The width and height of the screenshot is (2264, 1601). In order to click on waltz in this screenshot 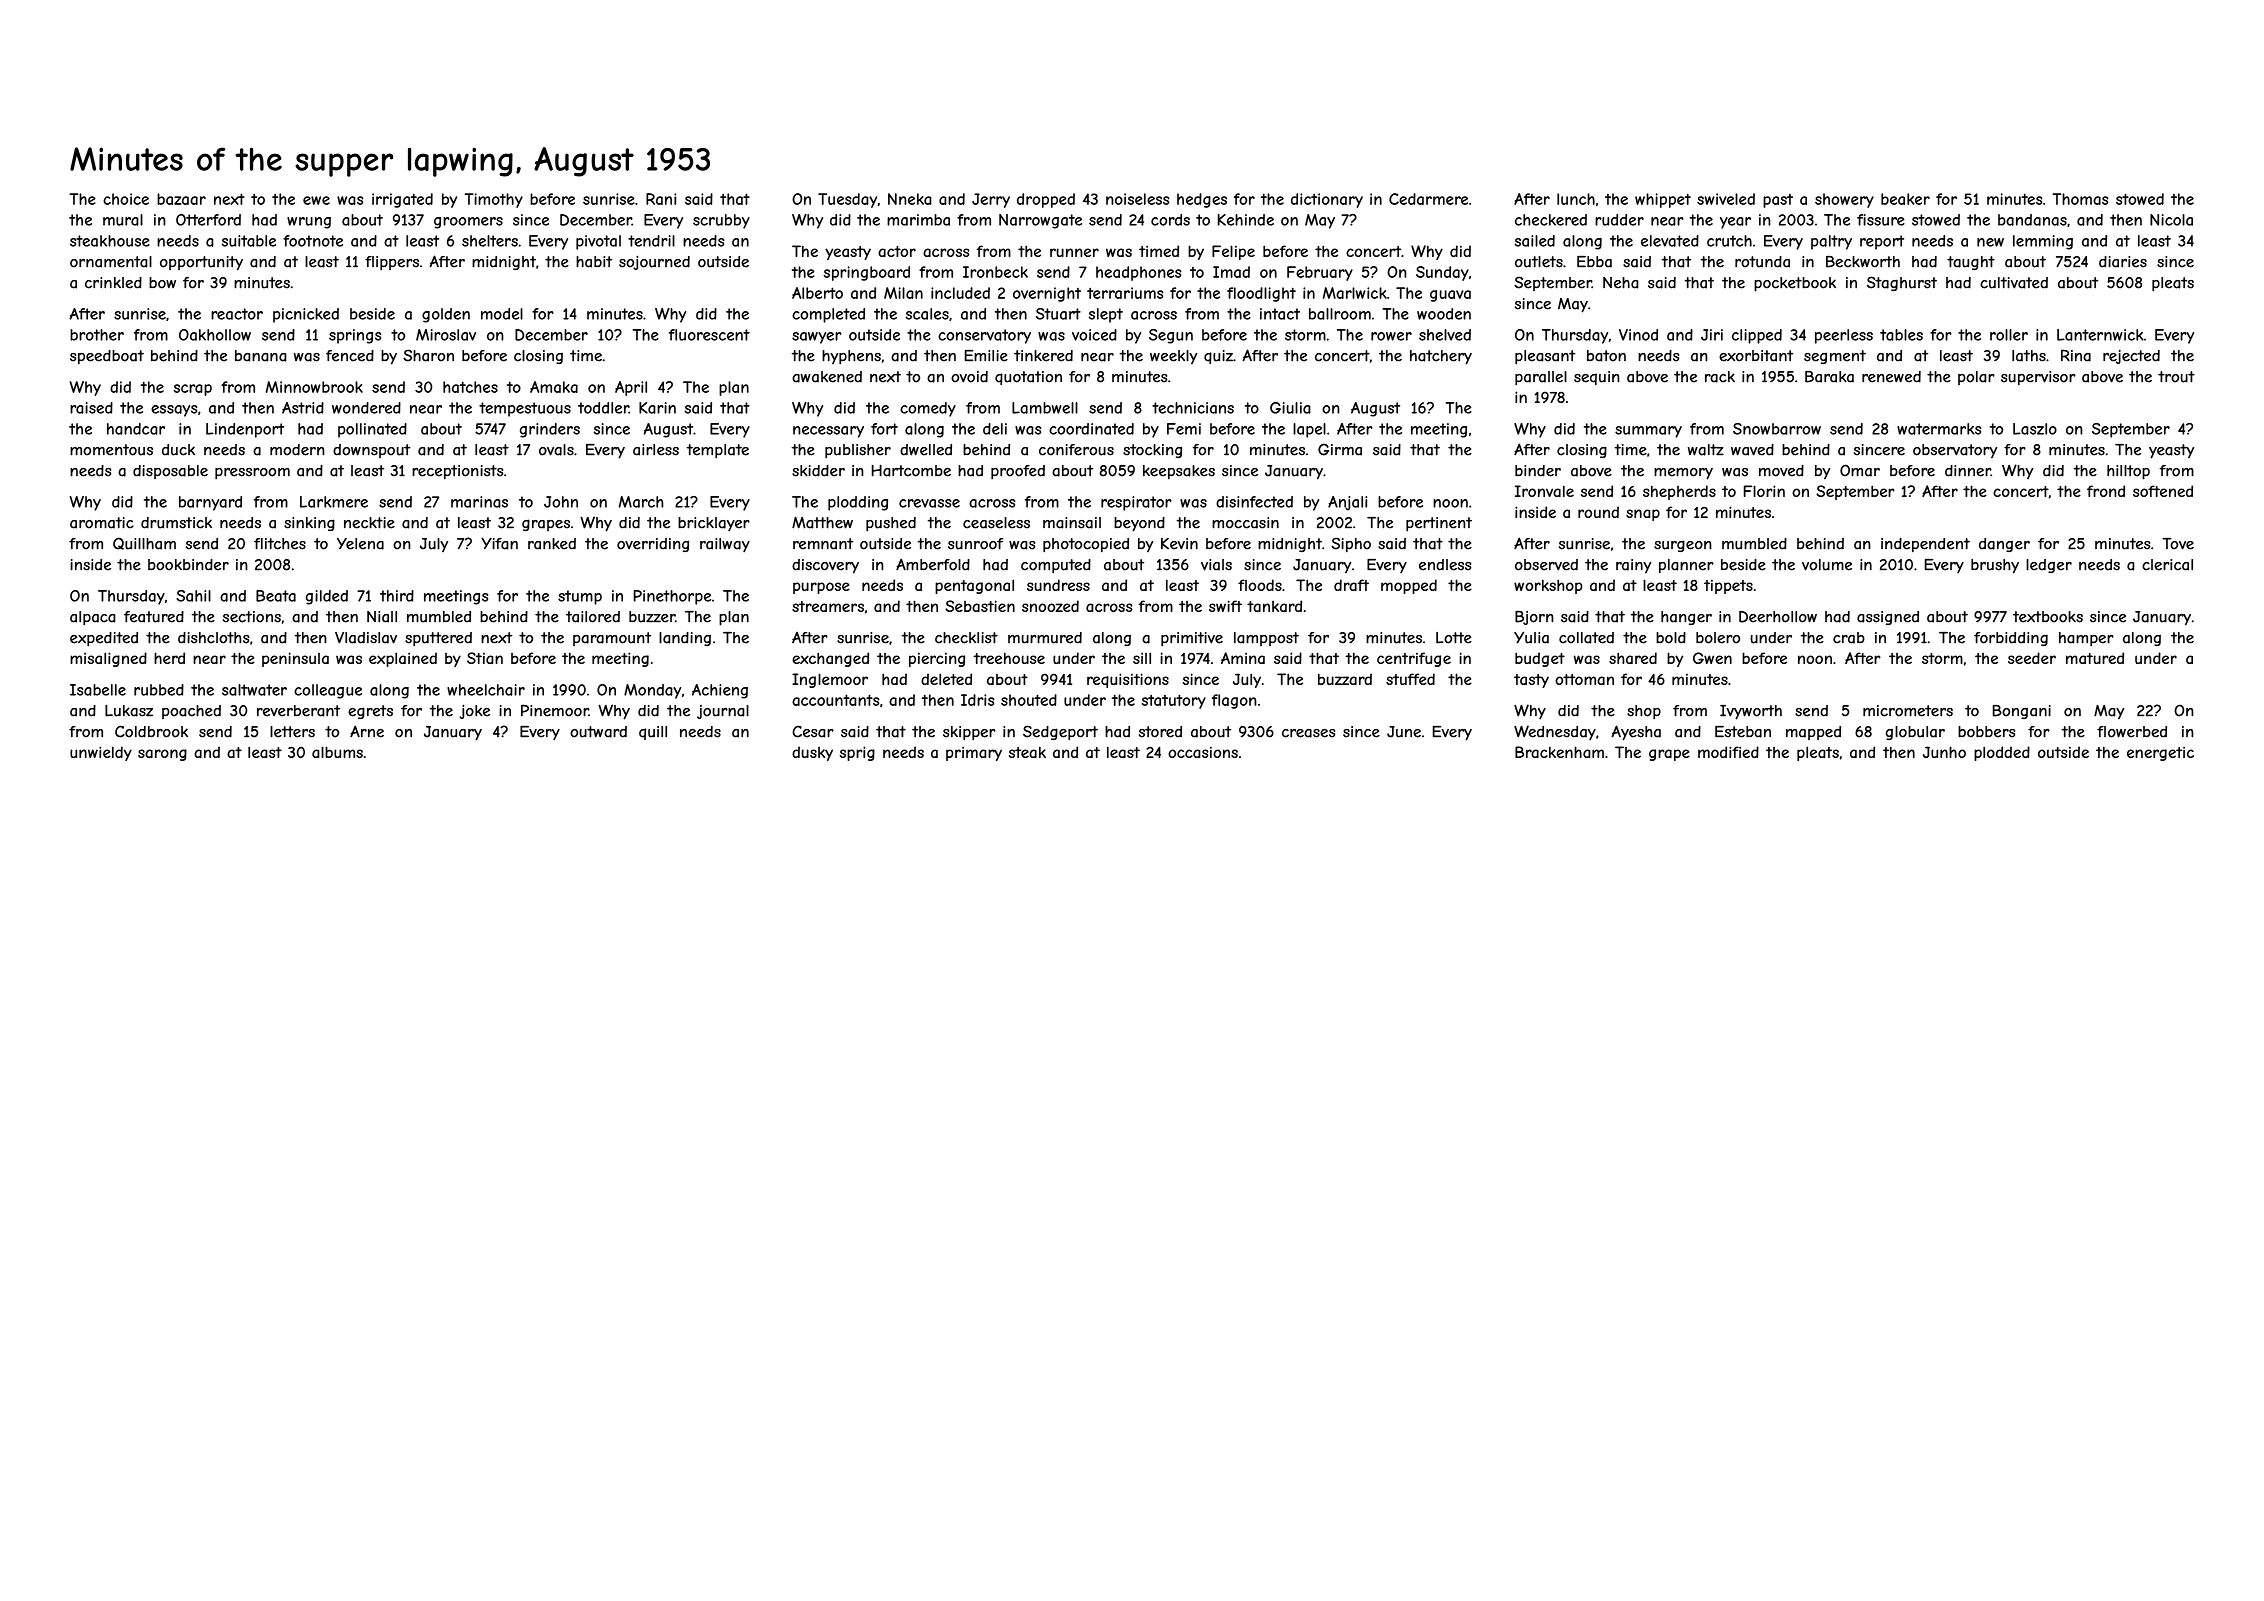, I will do `click(1706, 450)`.
